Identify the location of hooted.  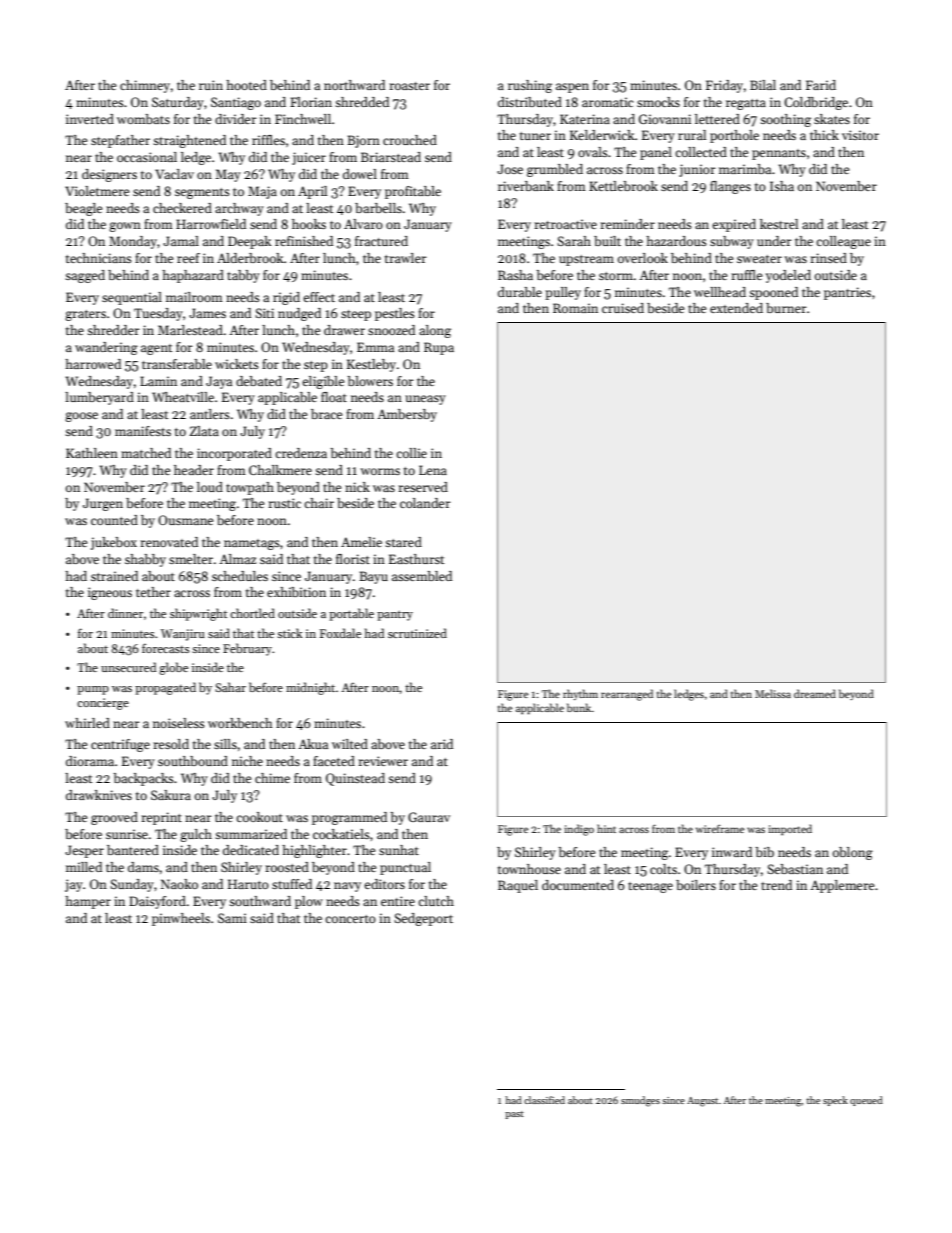
(246, 85).
